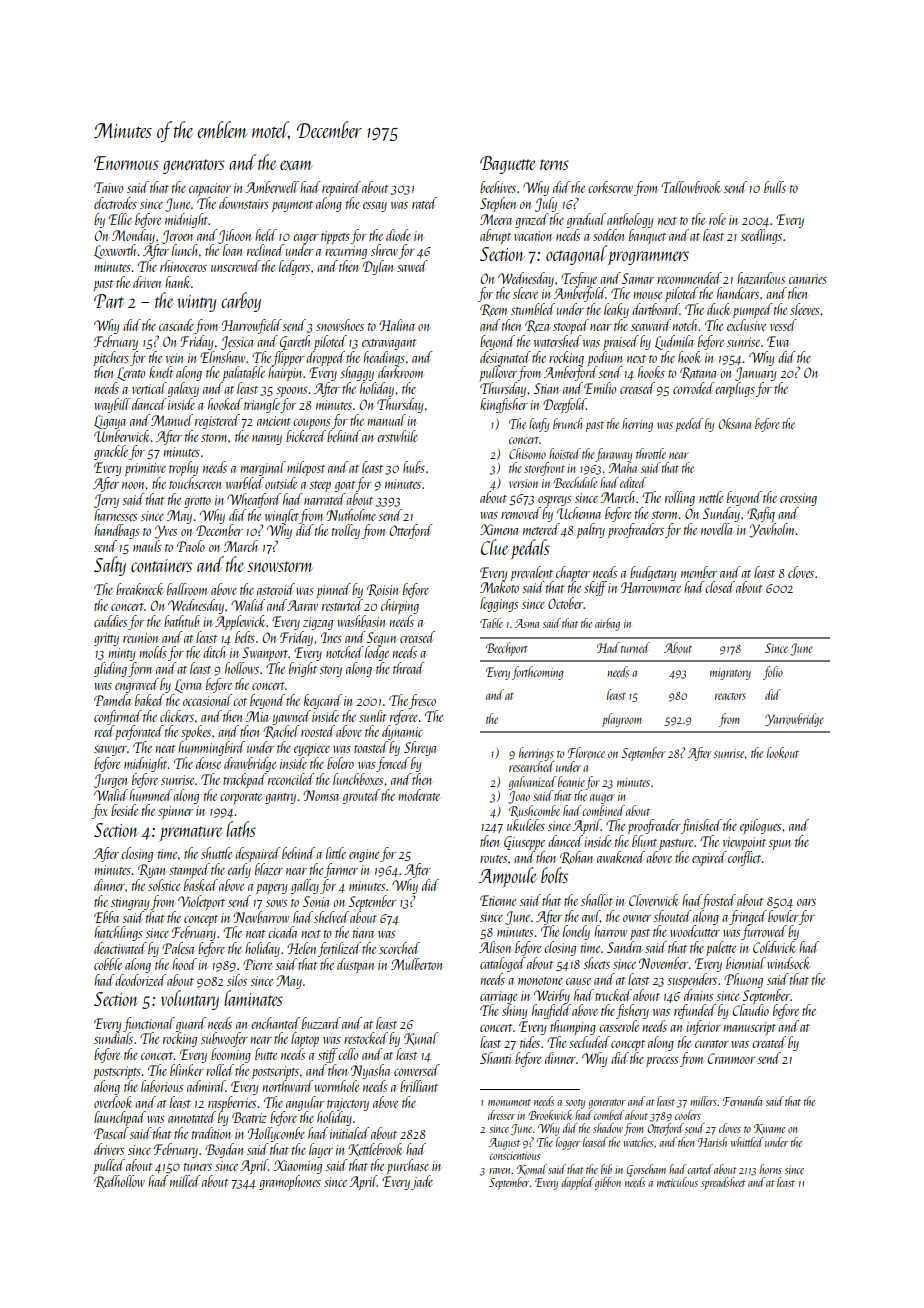  I want to click on exam, so click(296, 165).
